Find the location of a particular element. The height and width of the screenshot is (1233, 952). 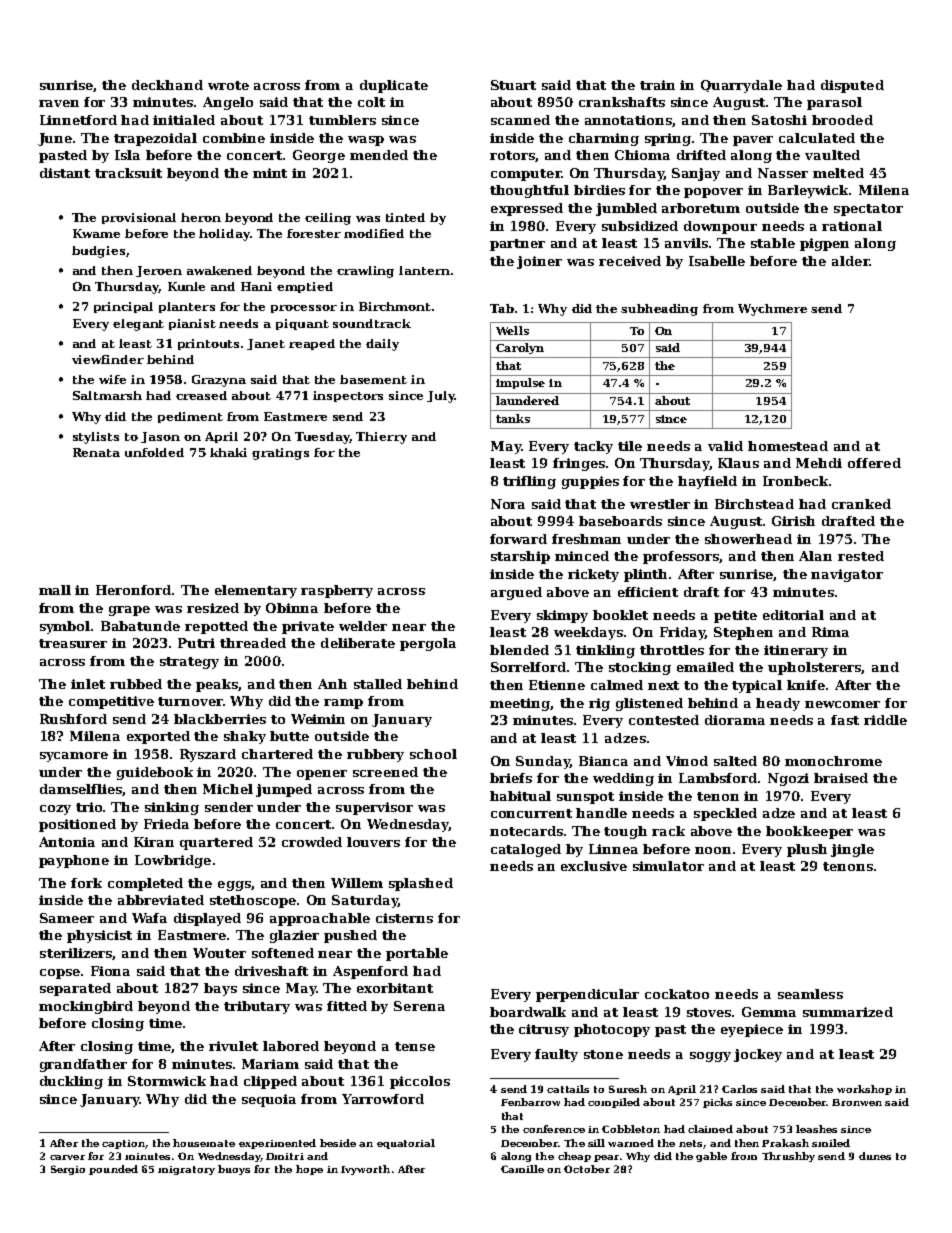

duplicate is located at coordinates (394, 86).
